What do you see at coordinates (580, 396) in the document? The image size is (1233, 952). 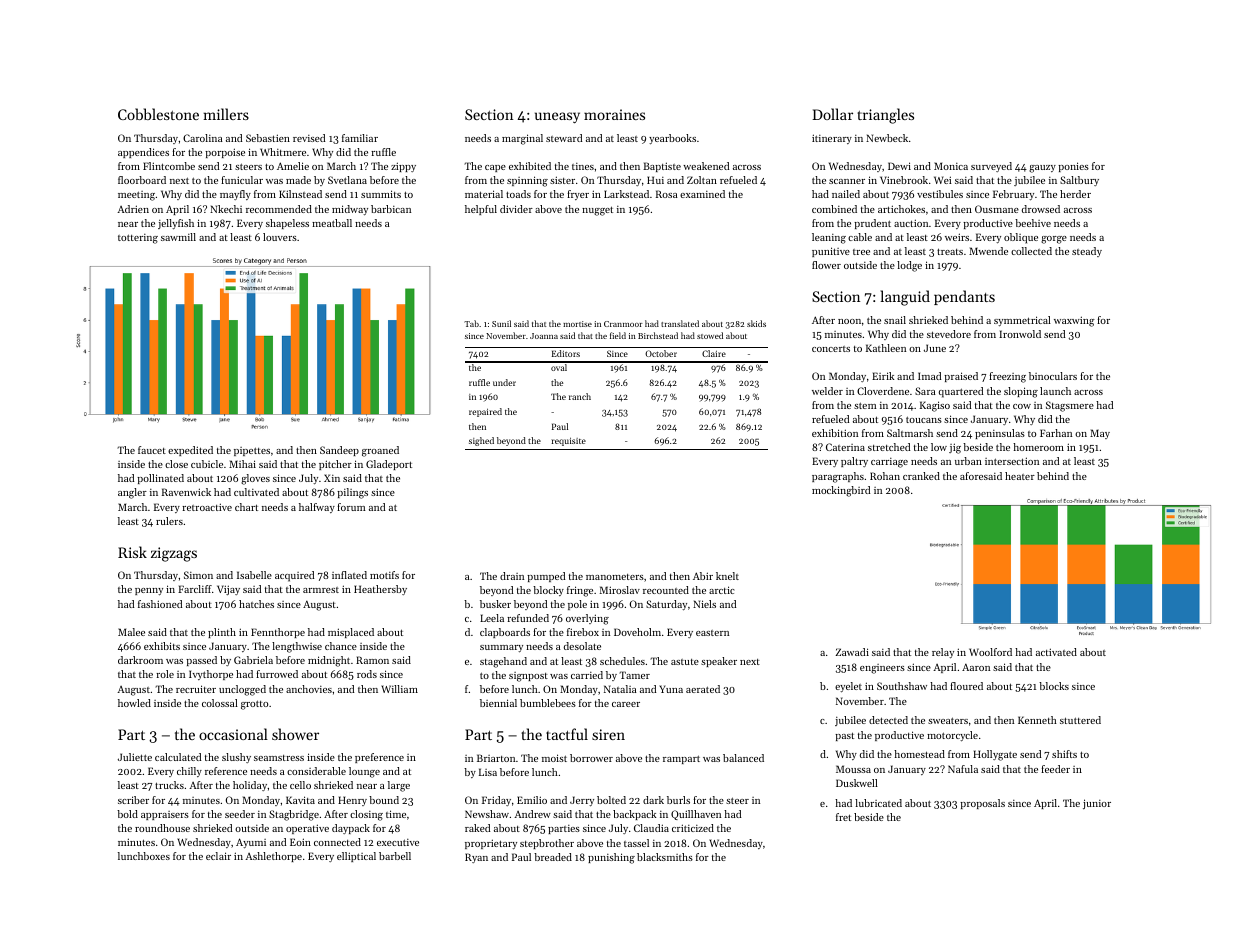 I see `ranch` at bounding box center [580, 396].
